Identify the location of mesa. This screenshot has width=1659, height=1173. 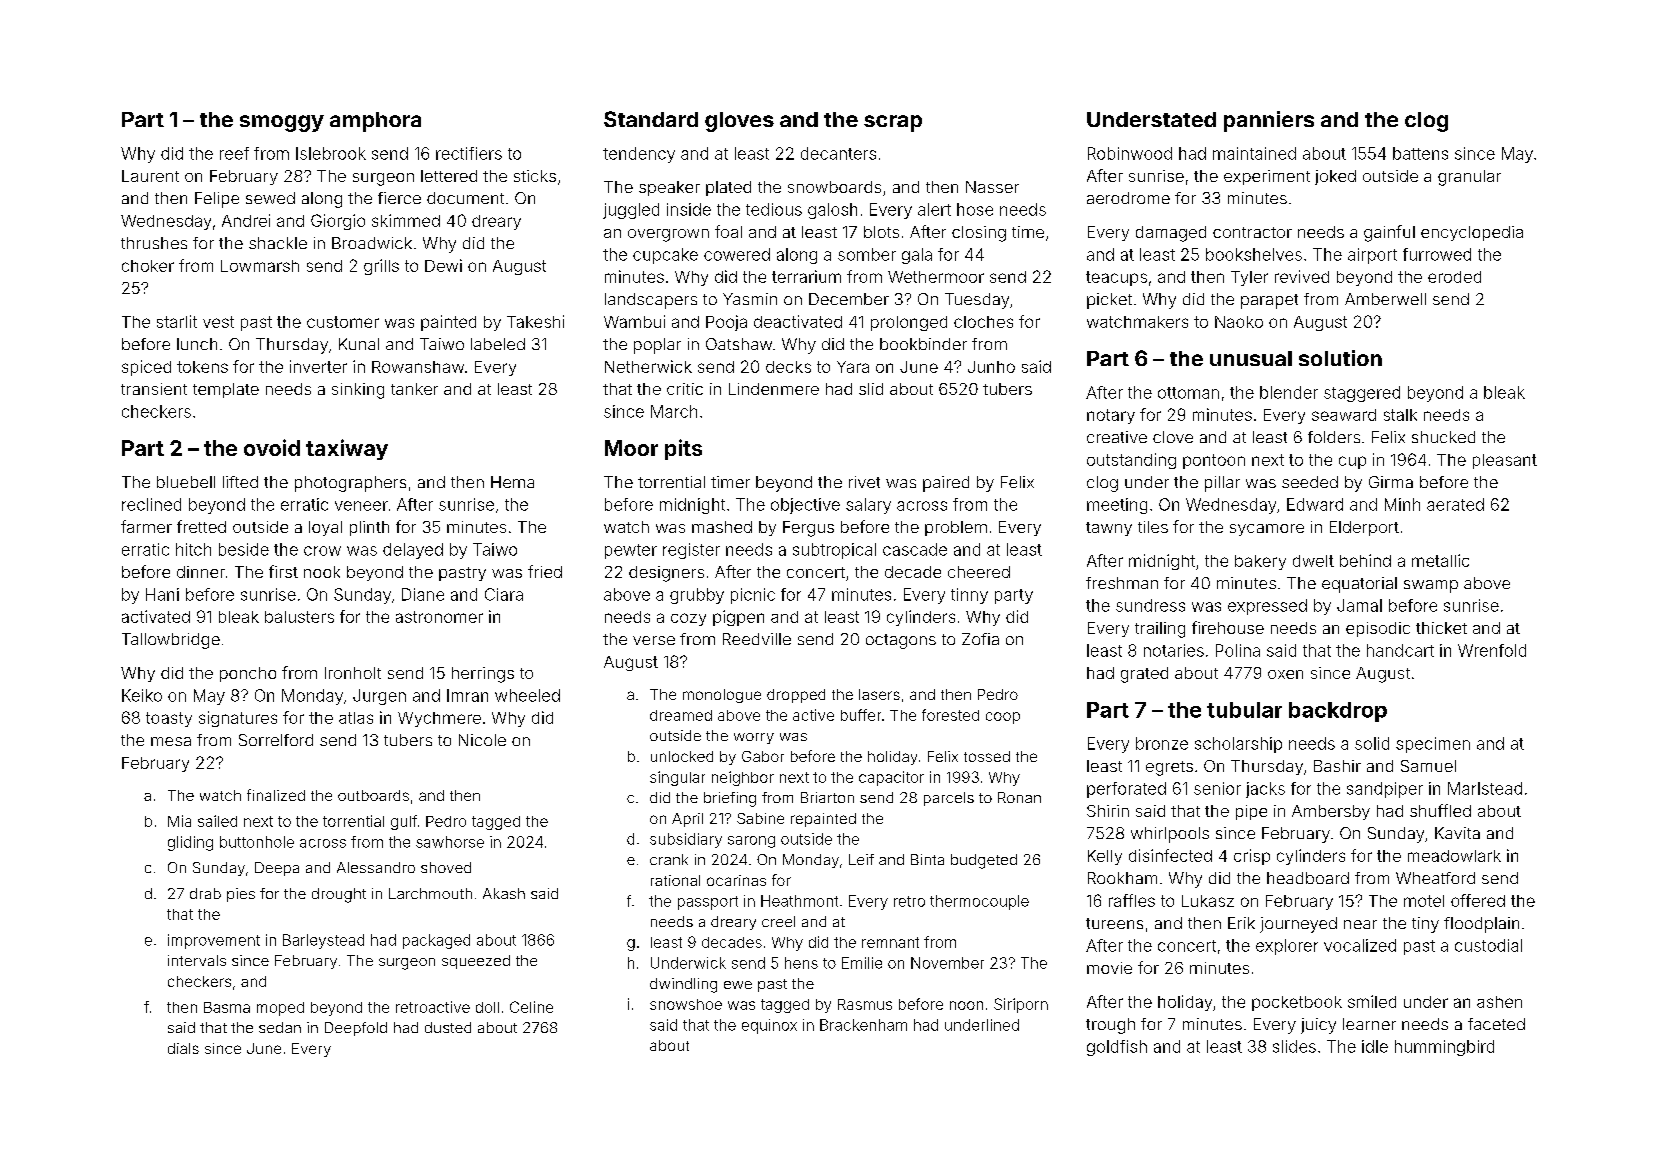
(171, 741).
